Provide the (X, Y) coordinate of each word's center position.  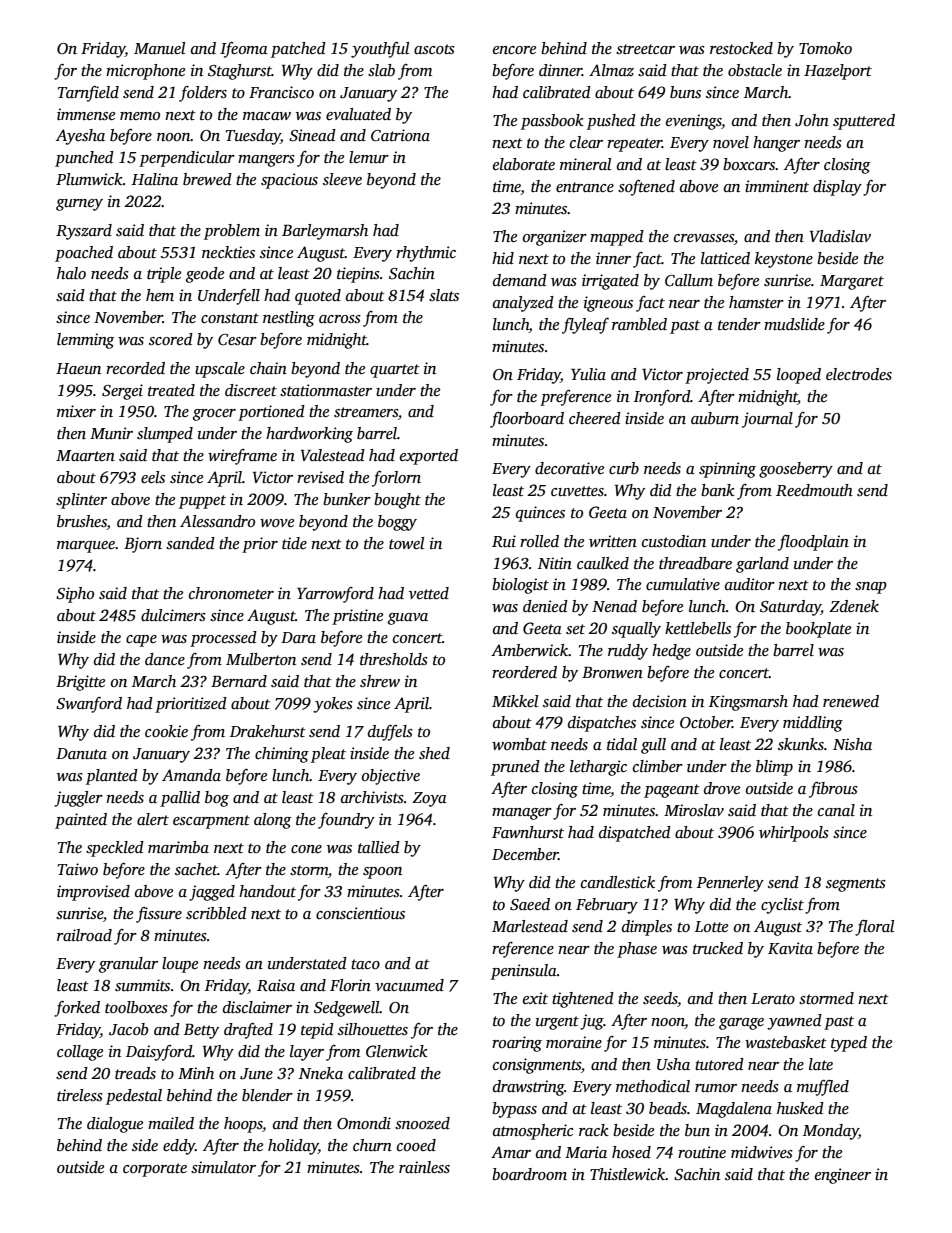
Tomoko (825, 48)
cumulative (683, 584)
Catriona (400, 135)
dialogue (115, 1125)
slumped (165, 435)
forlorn (396, 479)
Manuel (159, 48)
